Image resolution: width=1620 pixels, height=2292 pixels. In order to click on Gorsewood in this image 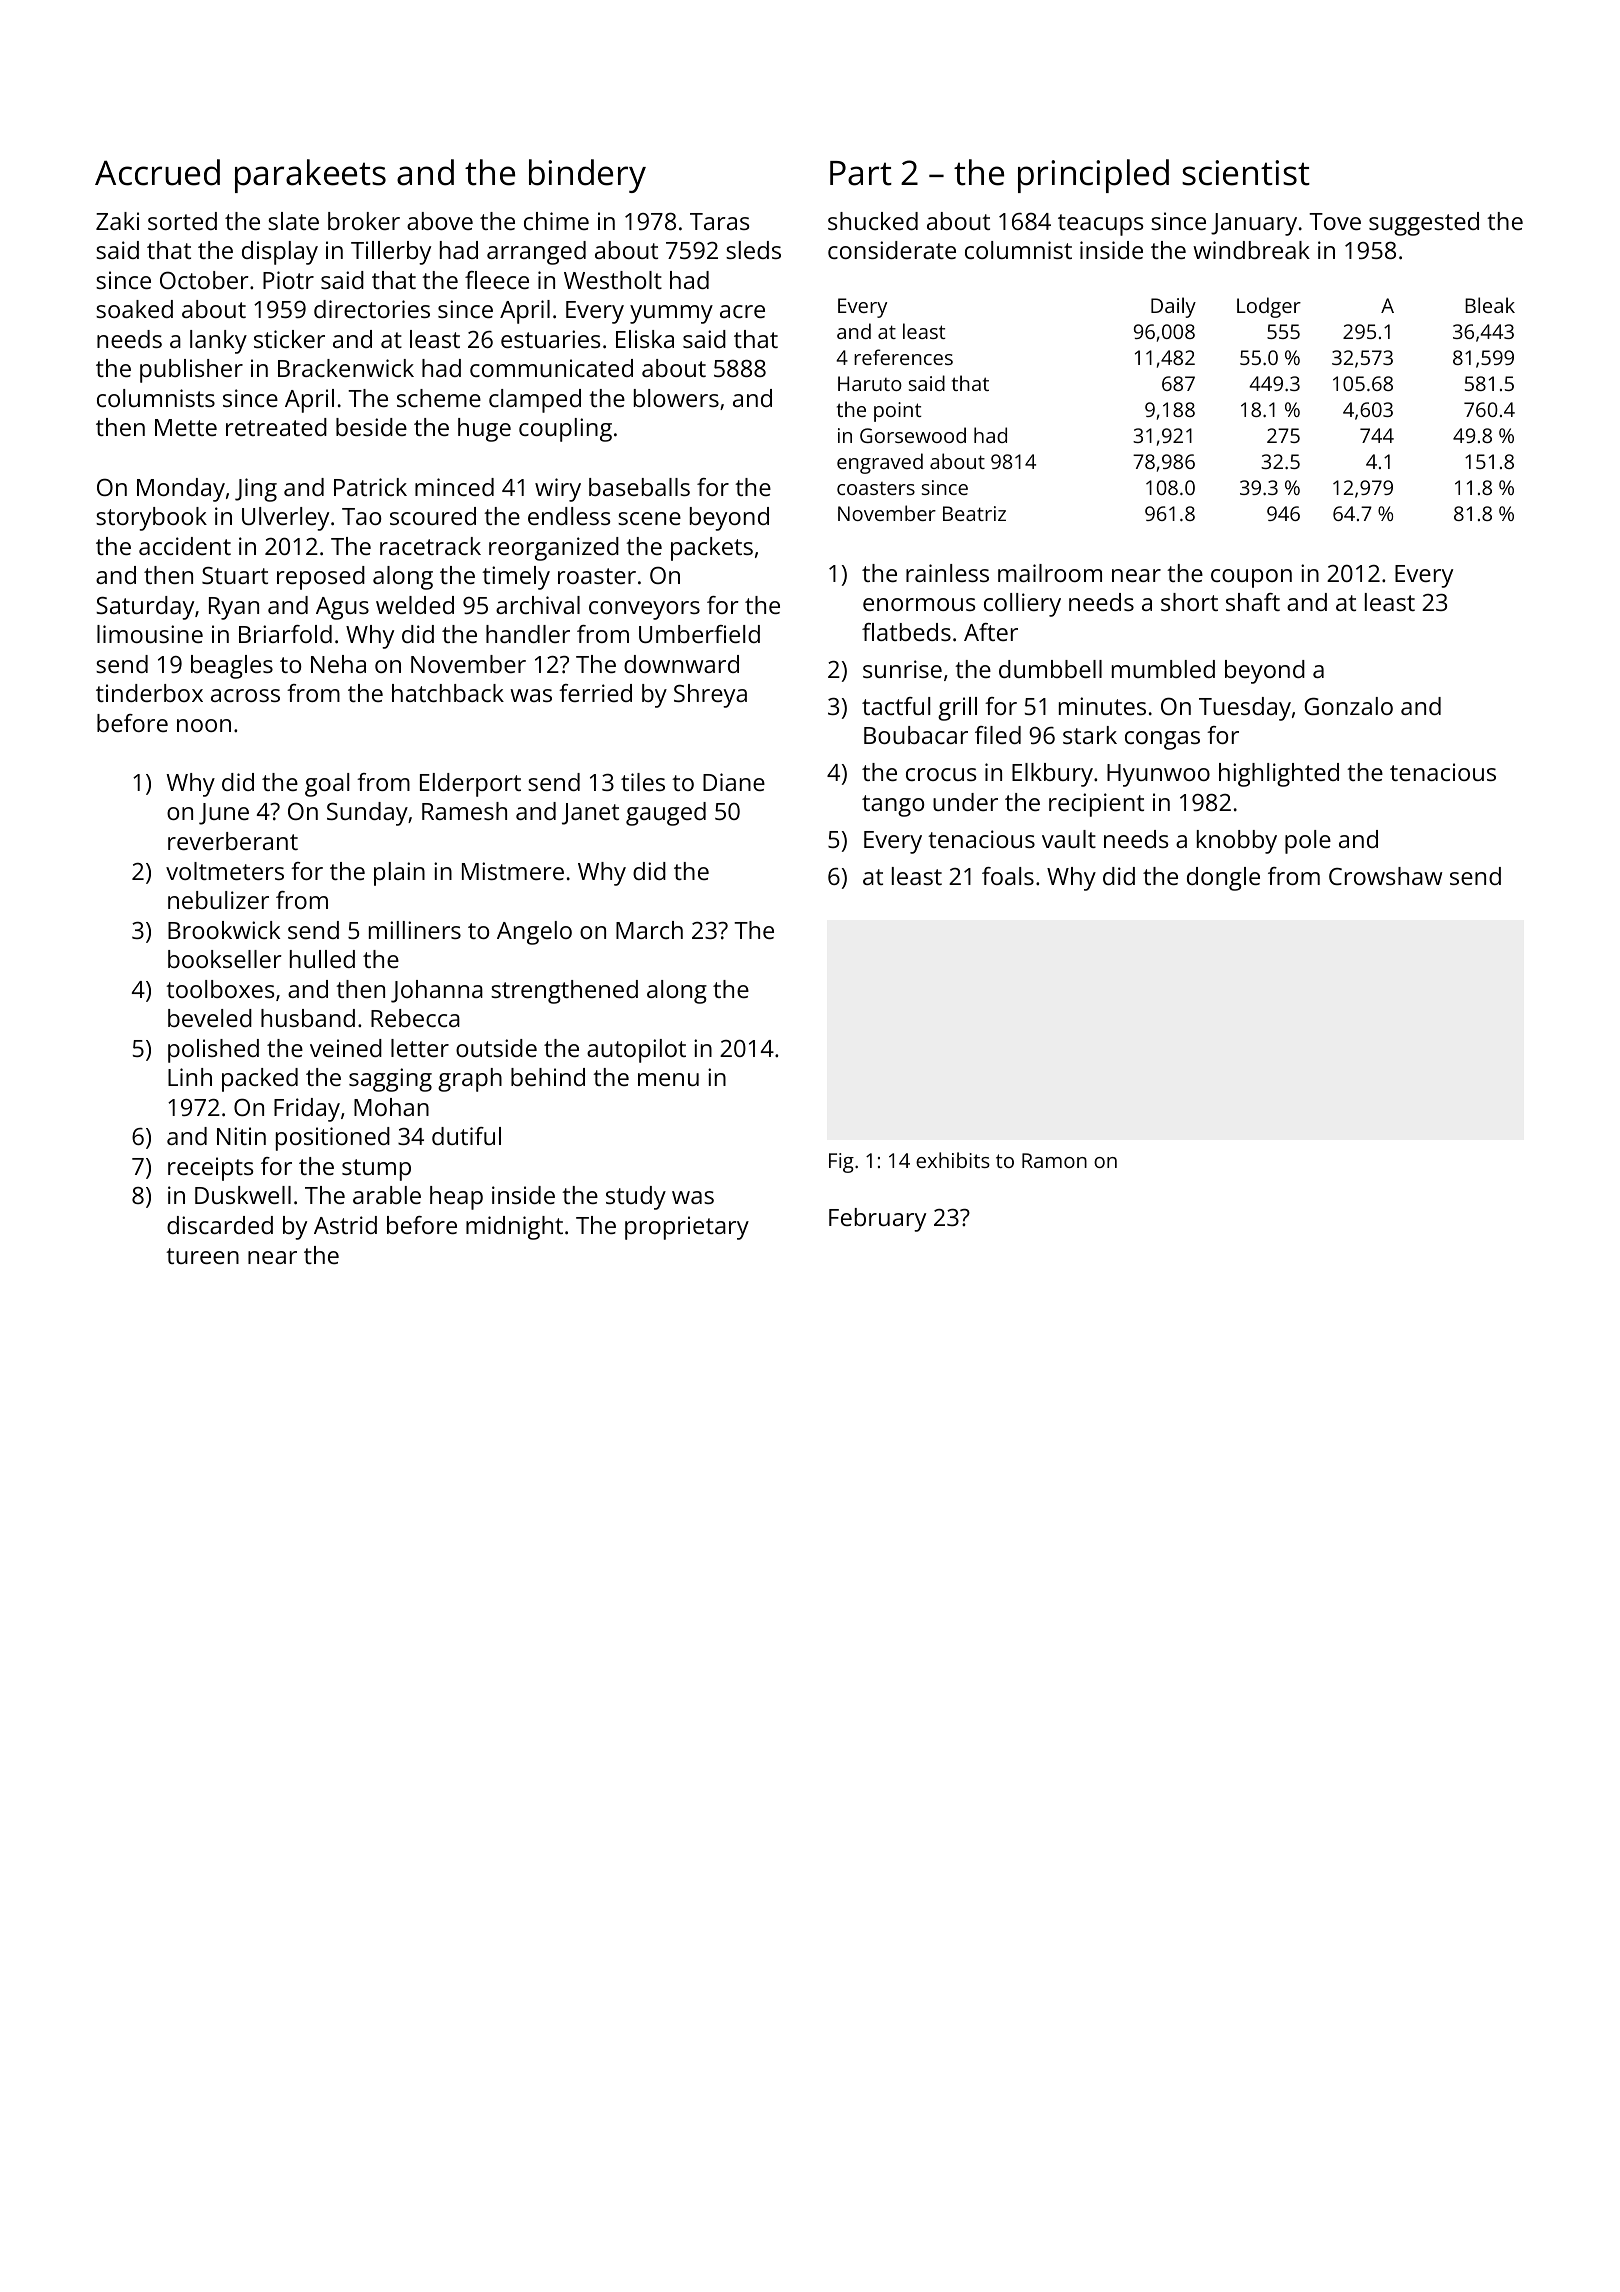, I will do `click(913, 435)`.
